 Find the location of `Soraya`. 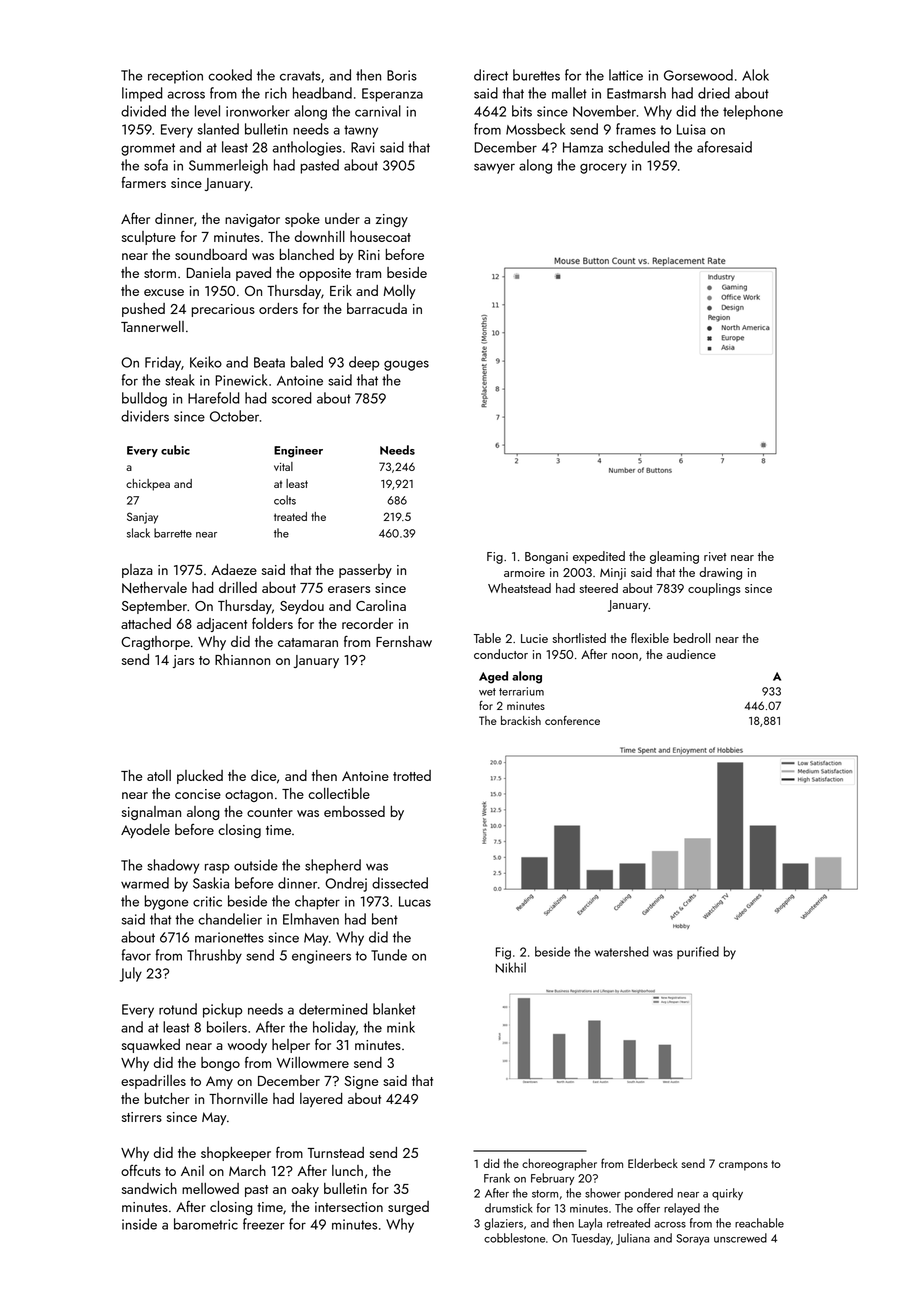

Soraya is located at coordinates (692, 1239).
